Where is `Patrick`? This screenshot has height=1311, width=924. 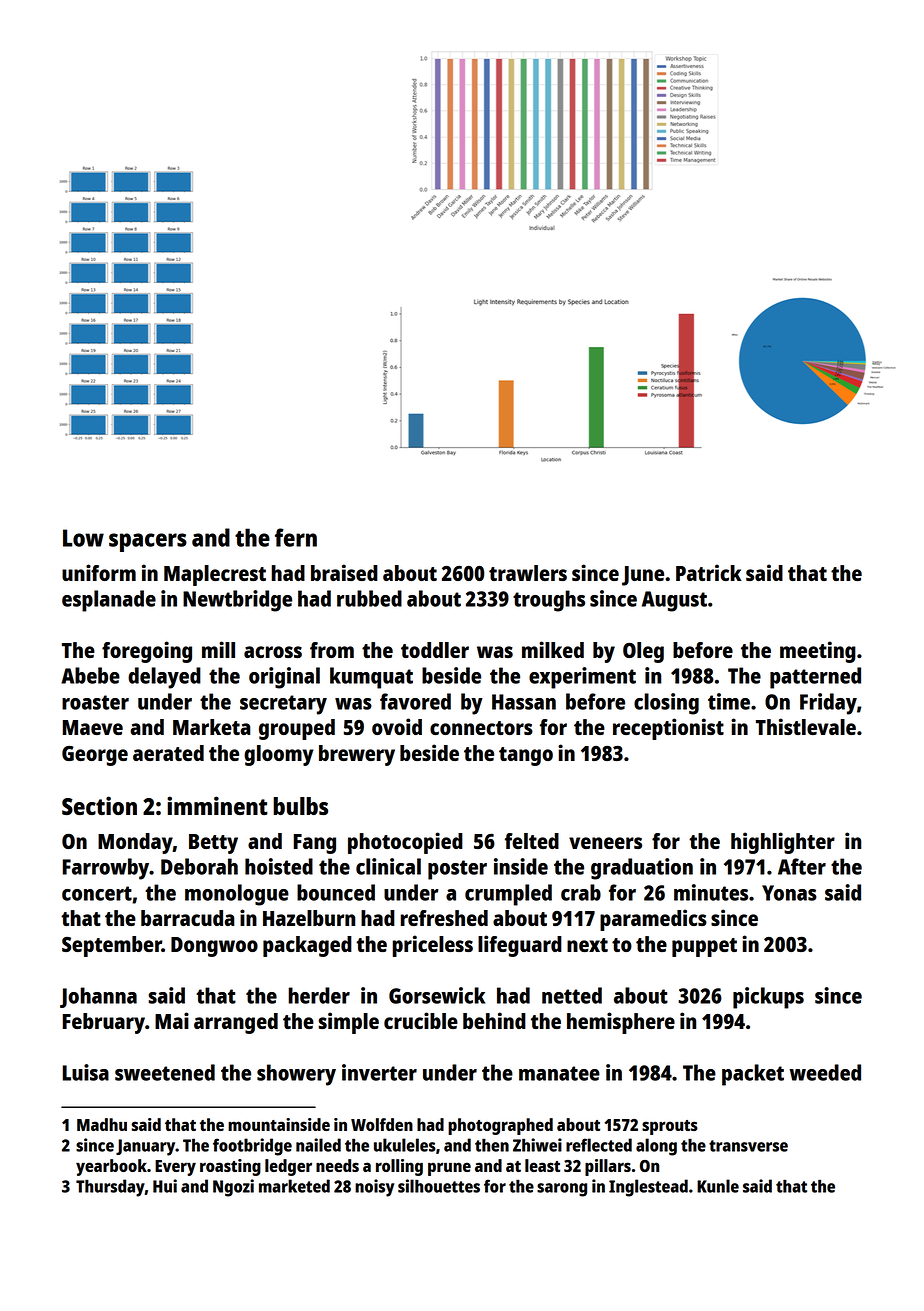
Patrick is located at coordinates (709, 572).
